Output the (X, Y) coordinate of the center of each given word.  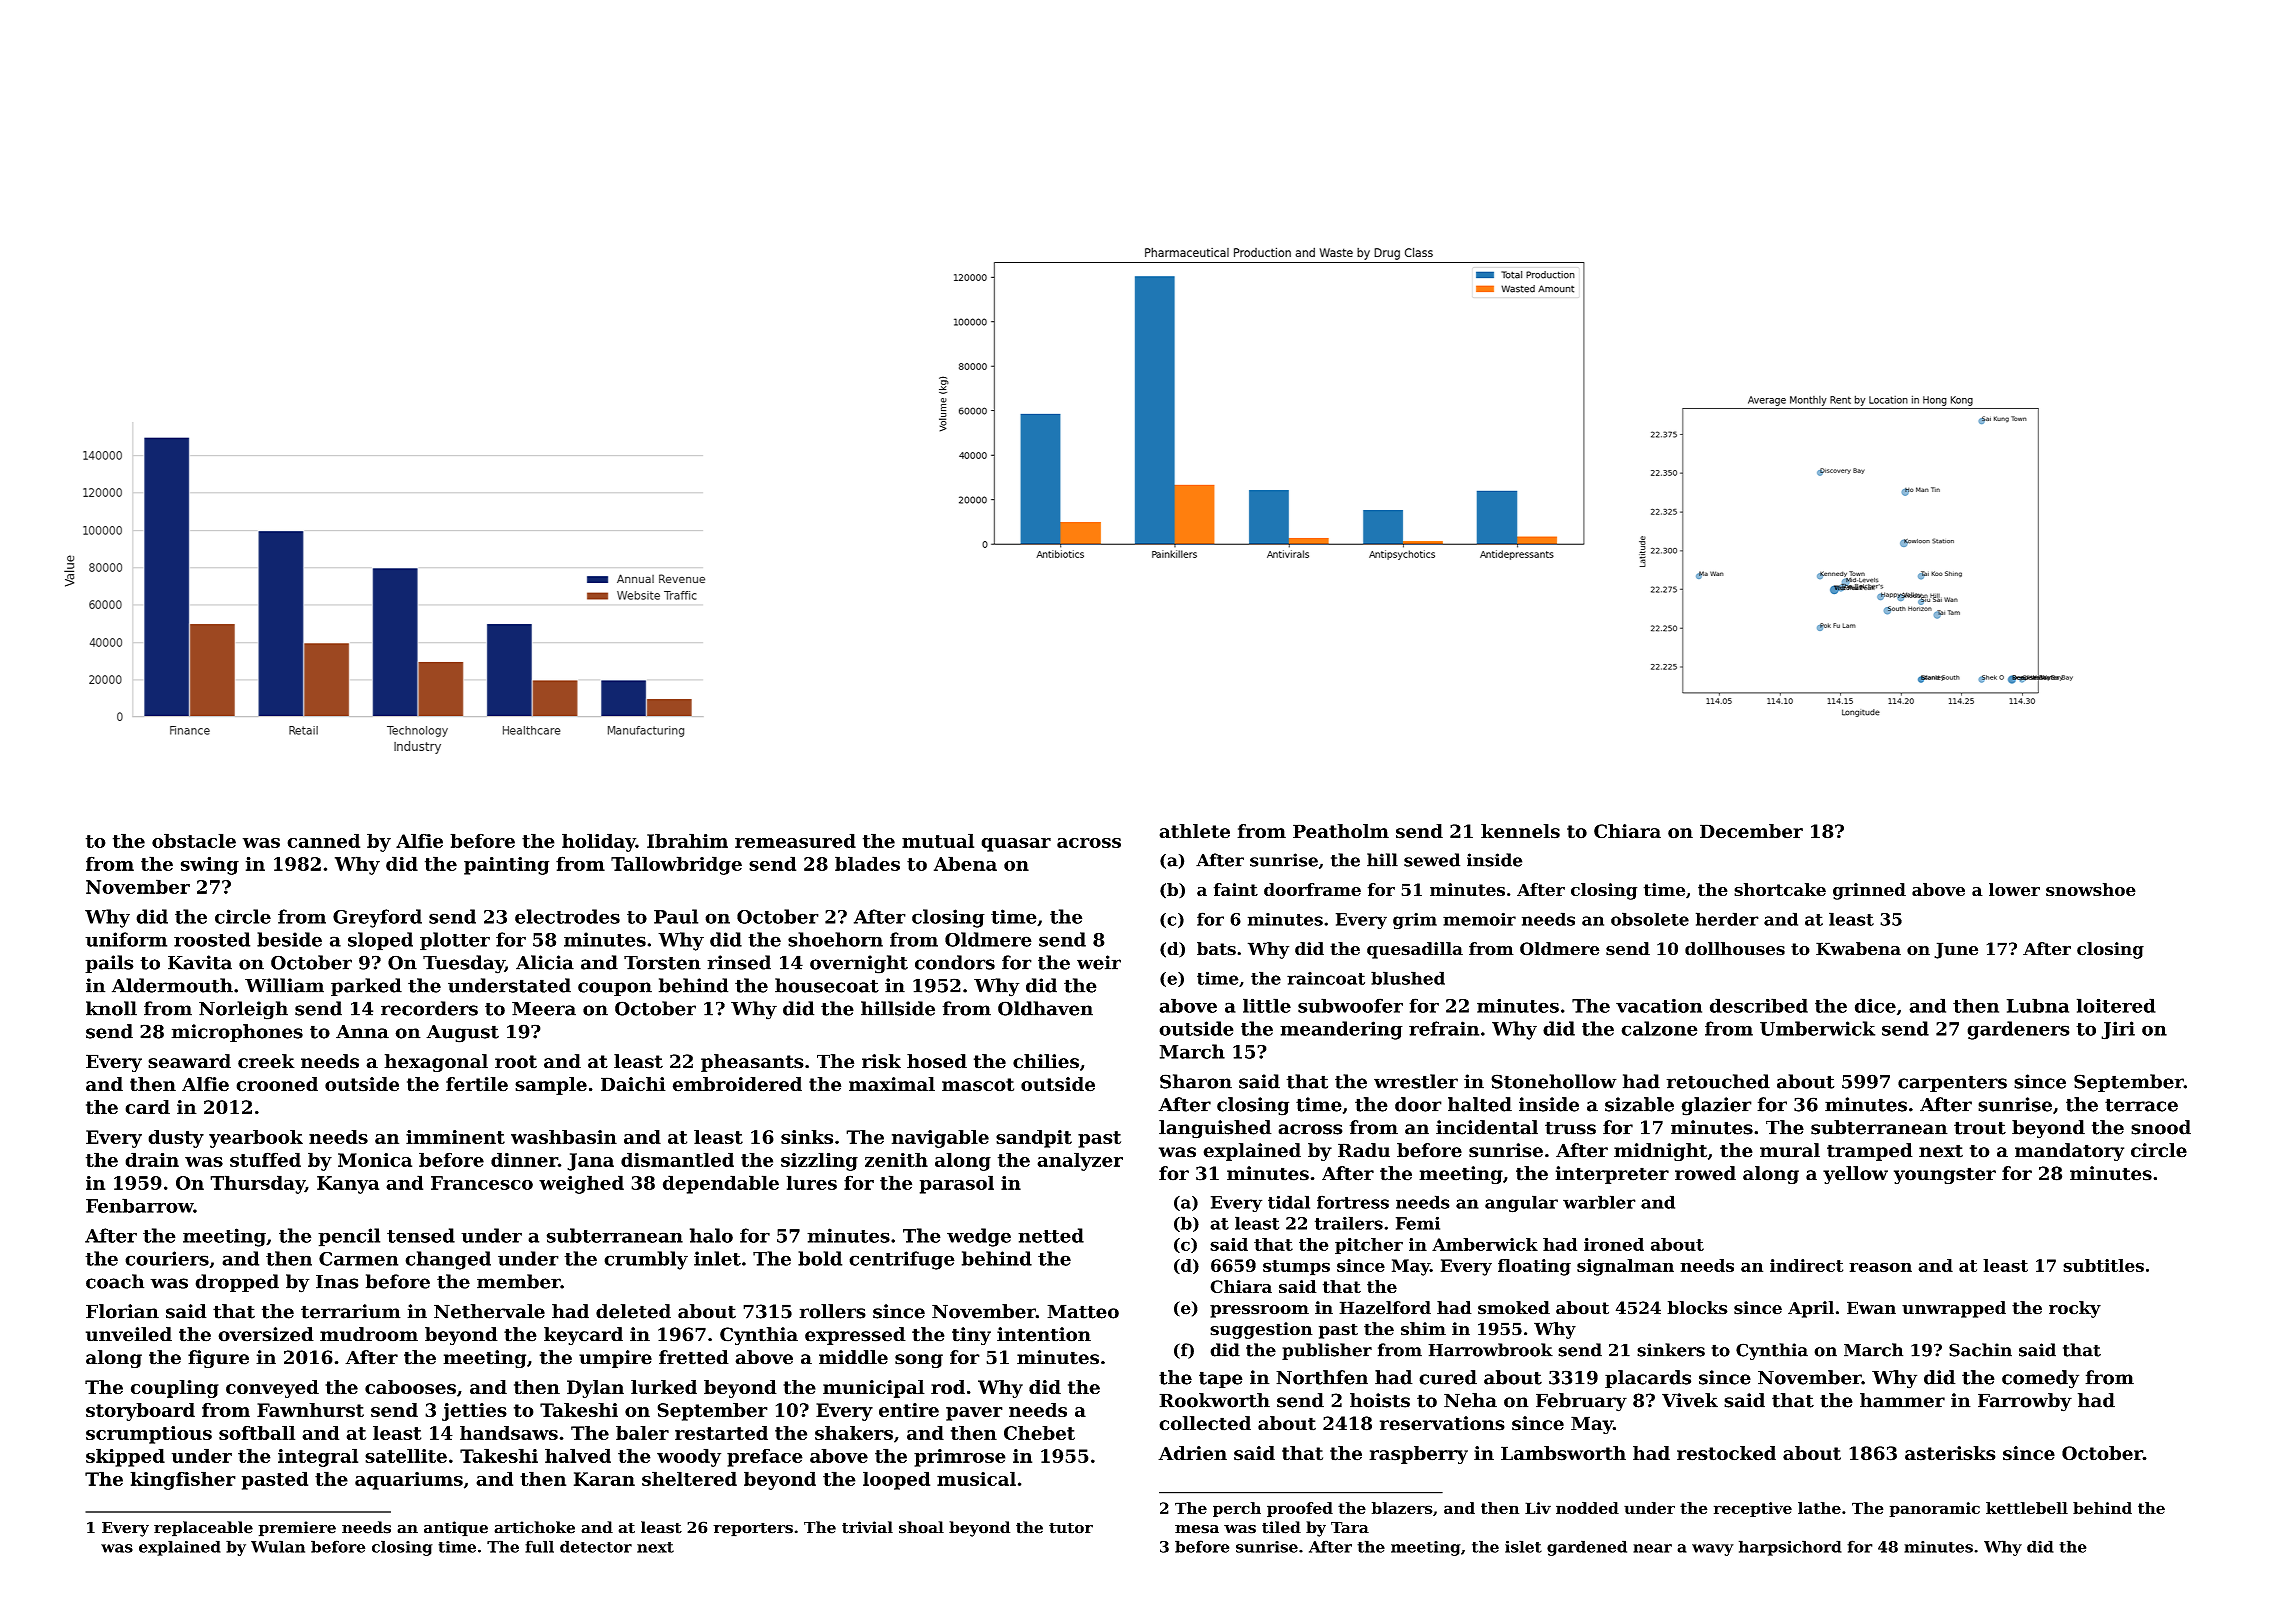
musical (976, 1478)
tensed (421, 1235)
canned (323, 840)
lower (2014, 889)
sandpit (1034, 1139)
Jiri (2118, 1030)
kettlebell (2027, 1508)
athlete (1194, 831)
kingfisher (183, 1480)
